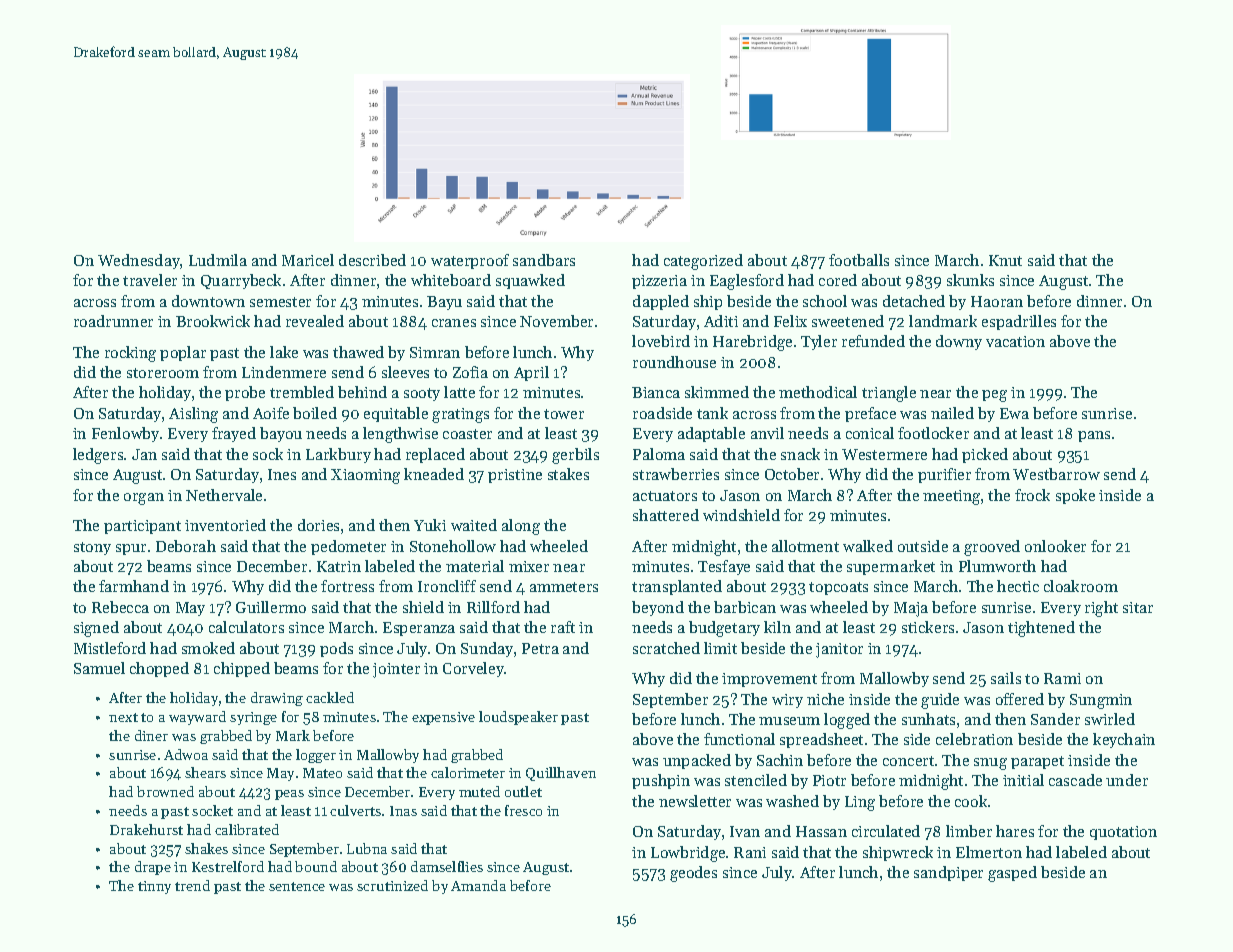  I want to click on tinny, so click(154, 887).
